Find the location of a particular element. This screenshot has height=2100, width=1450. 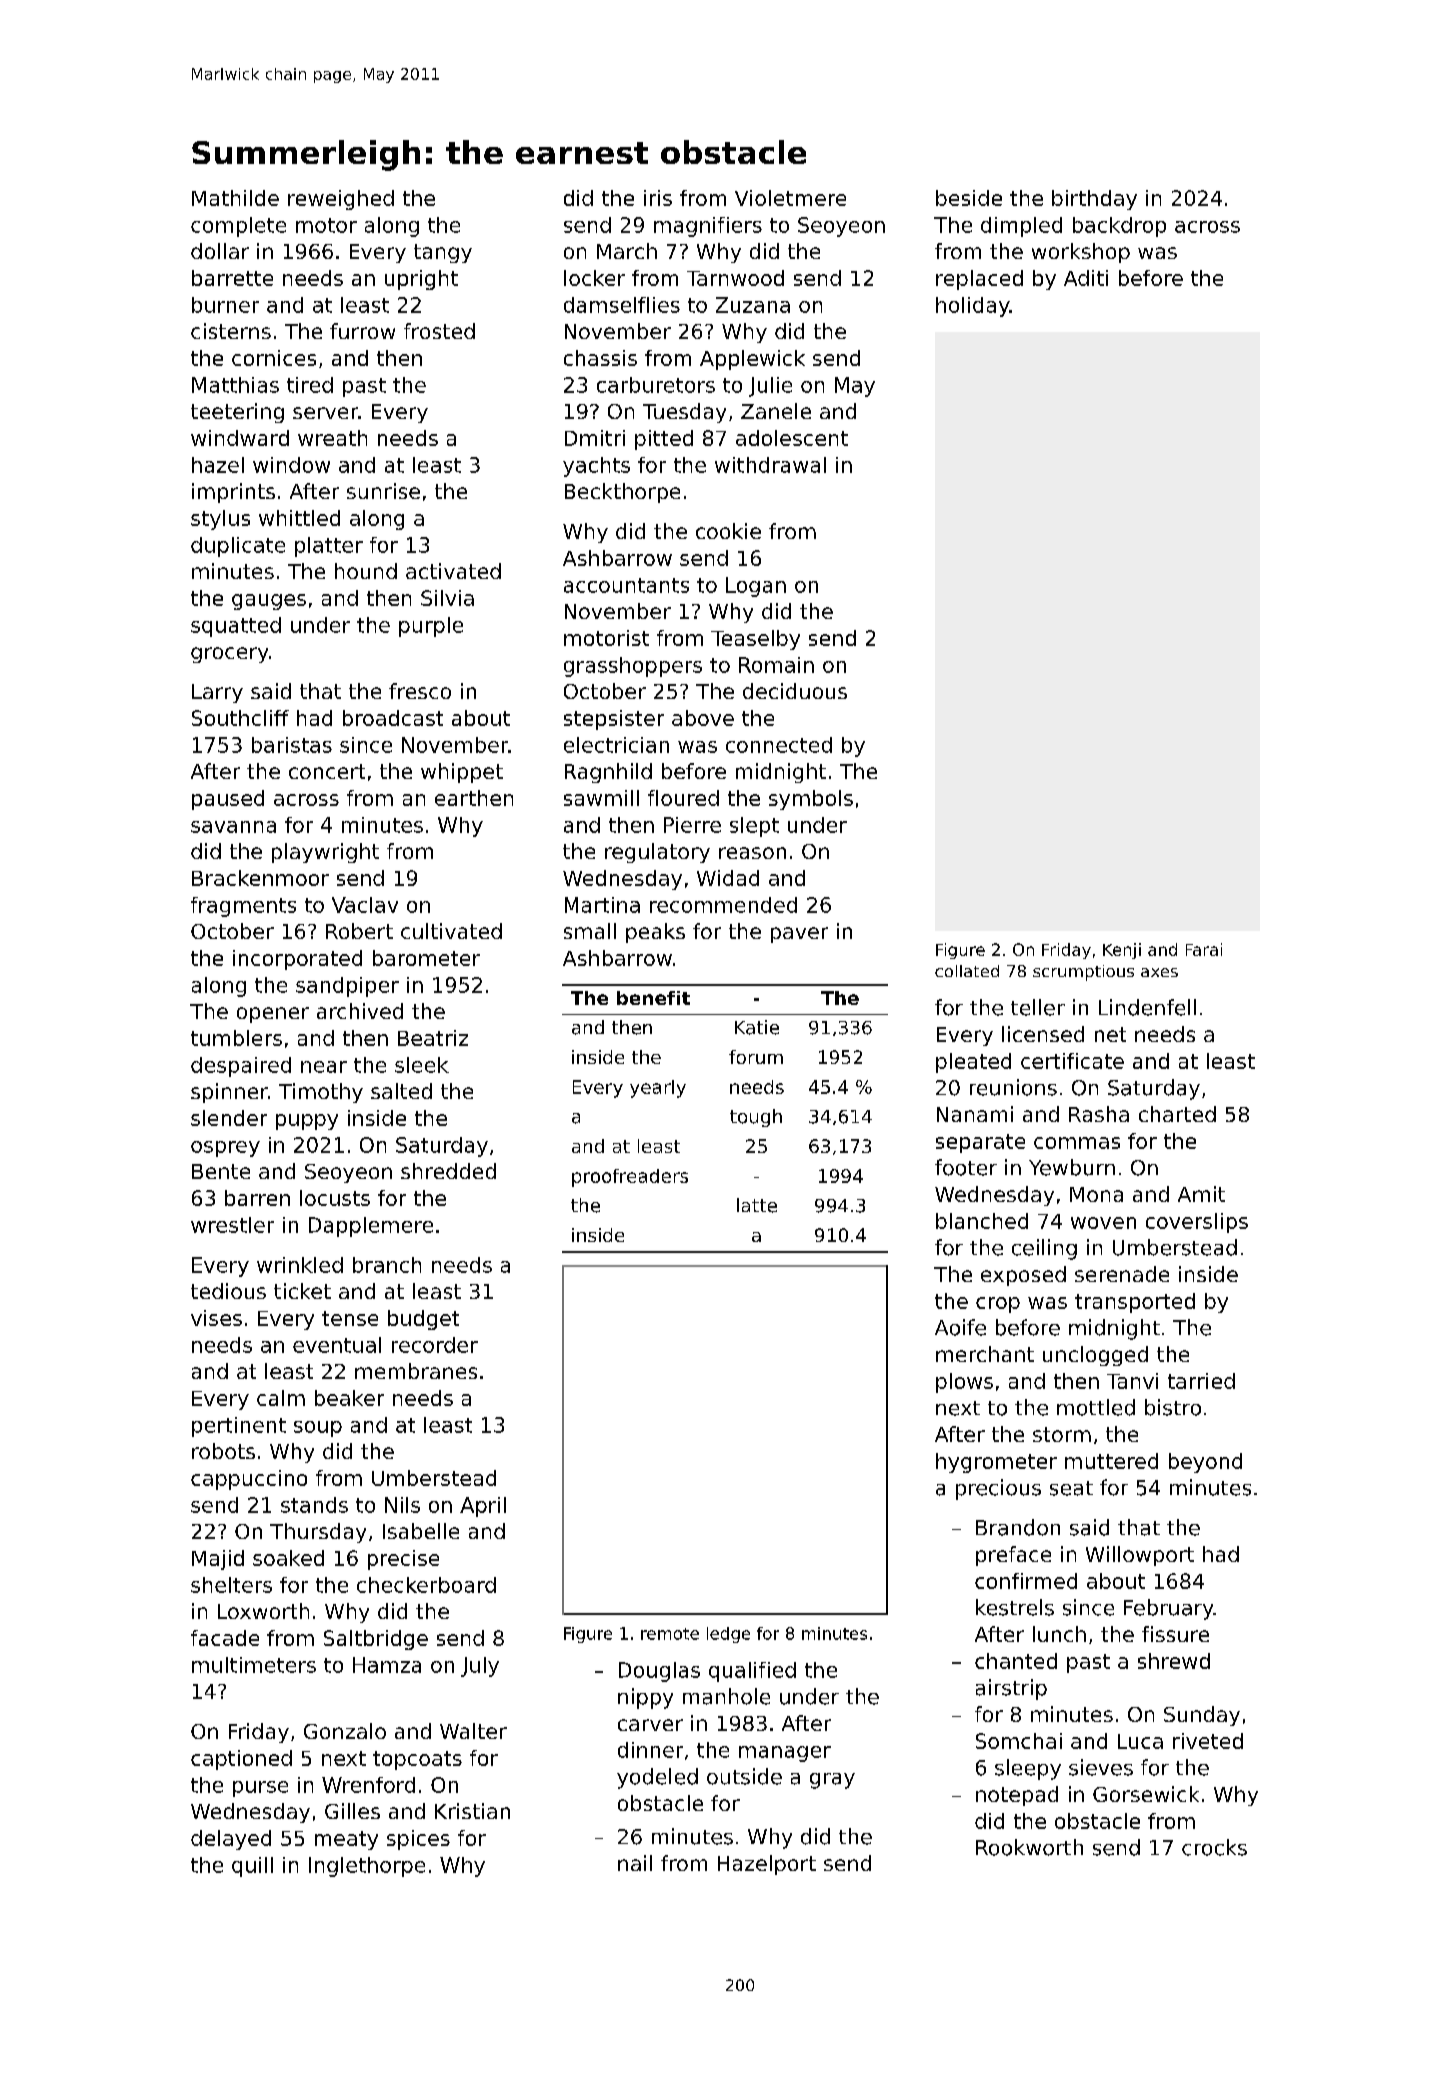

precise is located at coordinates (403, 1560).
